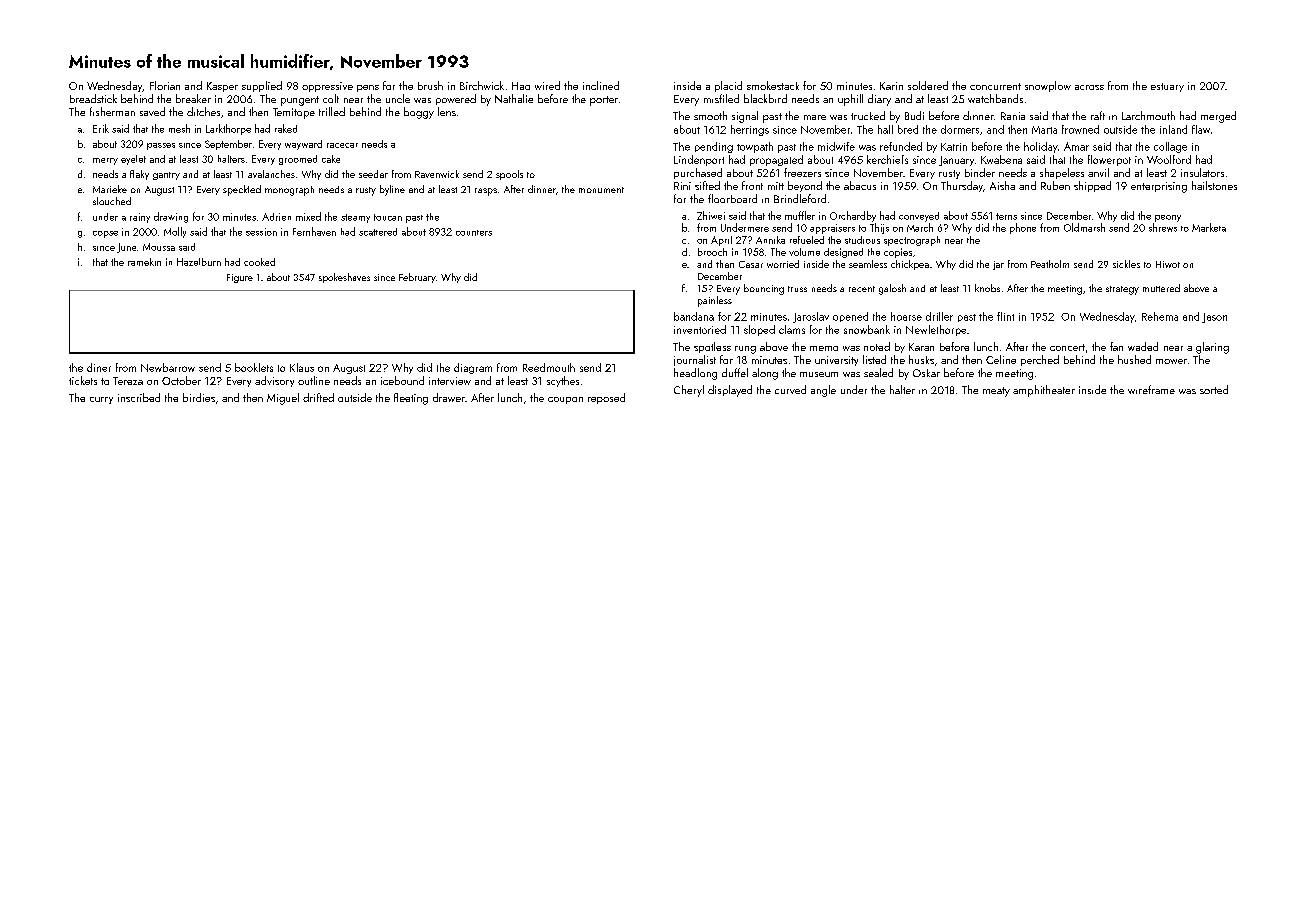 Image resolution: width=1308 pixels, height=924 pixels. I want to click on brush, so click(430, 85).
